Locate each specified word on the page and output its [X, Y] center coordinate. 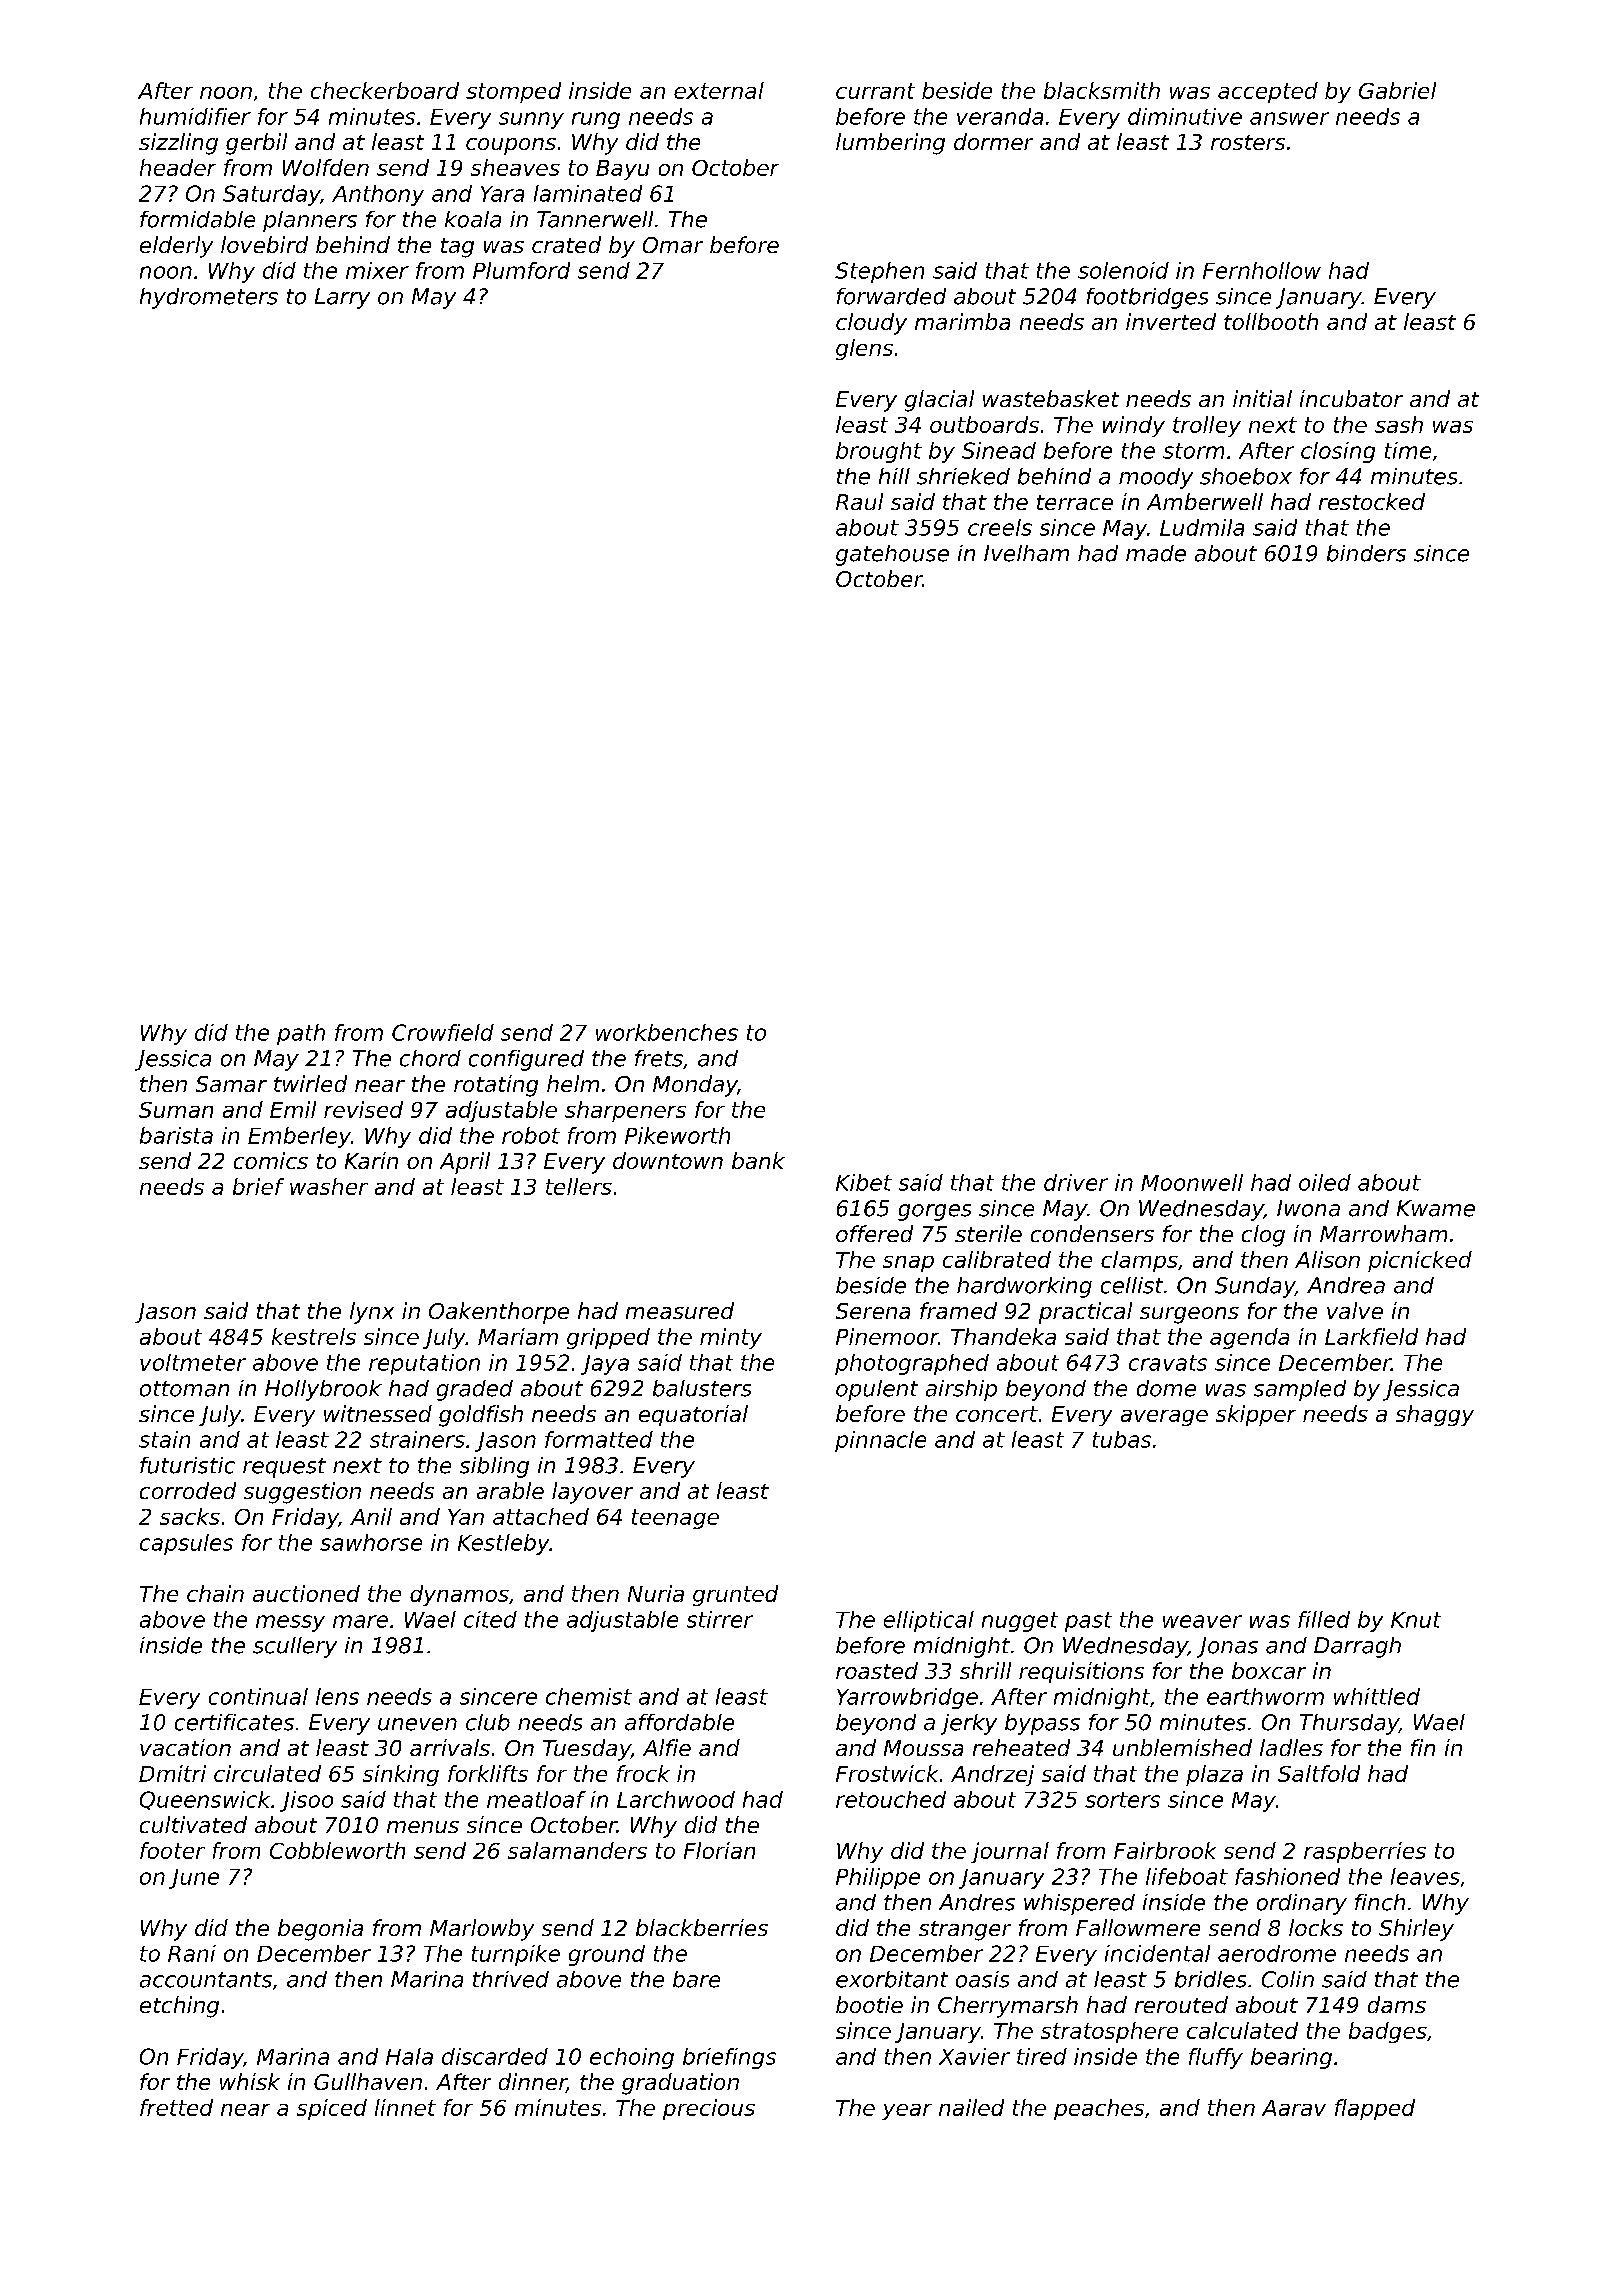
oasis [982, 1979]
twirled [310, 1083]
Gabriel [1397, 90]
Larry [342, 298]
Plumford [521, 270]
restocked [1372, 501]
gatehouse [892, 555]
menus [423, 1827]
